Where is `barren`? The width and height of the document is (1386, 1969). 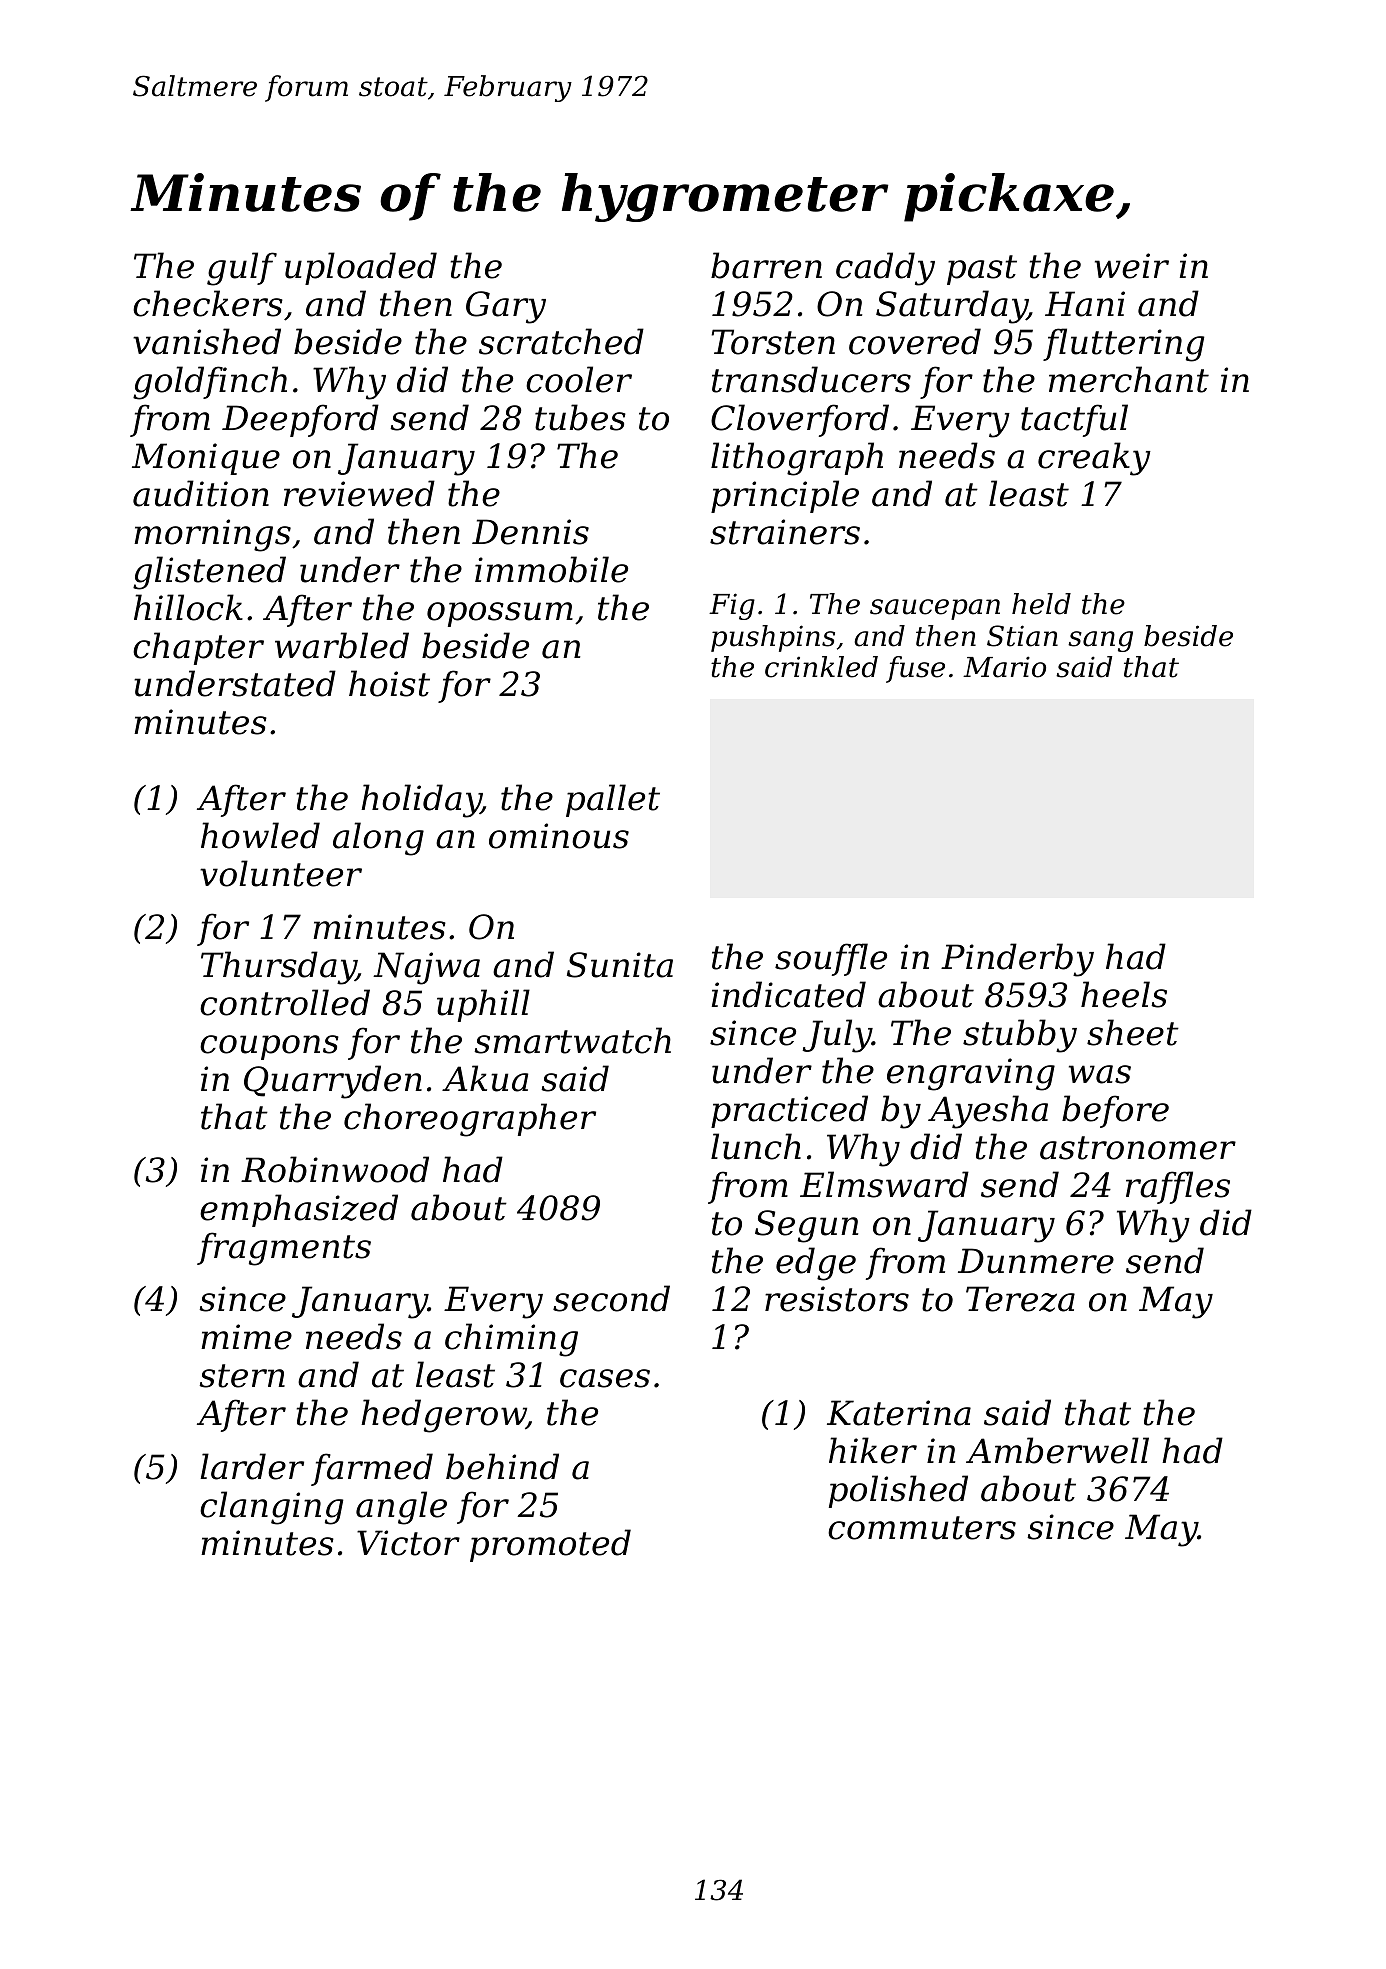
barren is located at coordinates (766, 265).
